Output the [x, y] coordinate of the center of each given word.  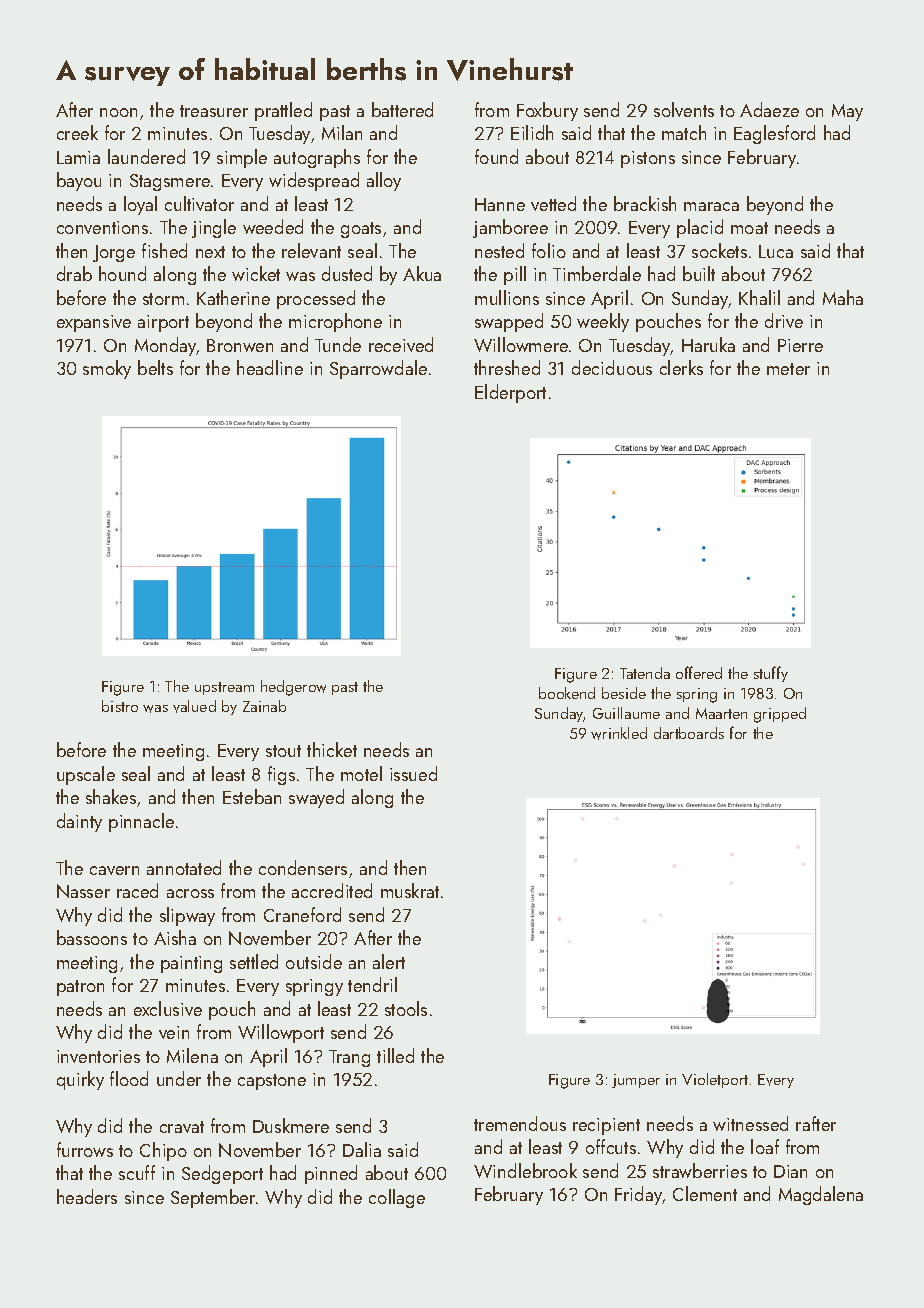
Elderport [510, 393]
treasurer [214, 111]
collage [397, 1198]
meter [788, 369]
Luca [776, 251]
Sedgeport [222, 1174]
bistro [120, 706]
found [496, 156]
